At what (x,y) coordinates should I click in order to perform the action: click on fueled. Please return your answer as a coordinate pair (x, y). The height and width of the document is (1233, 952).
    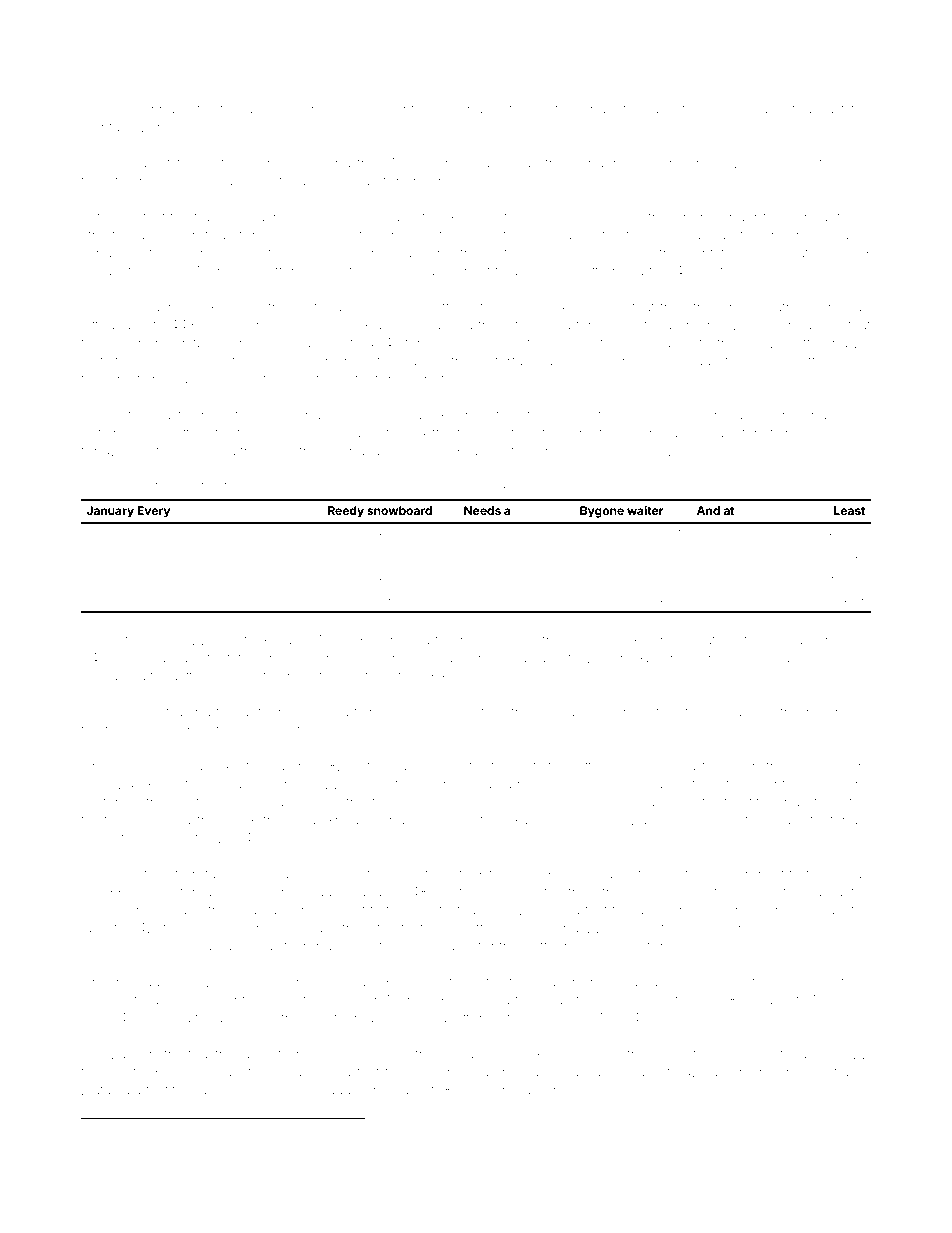
    Looking at the image, I should click on (529, 108).
